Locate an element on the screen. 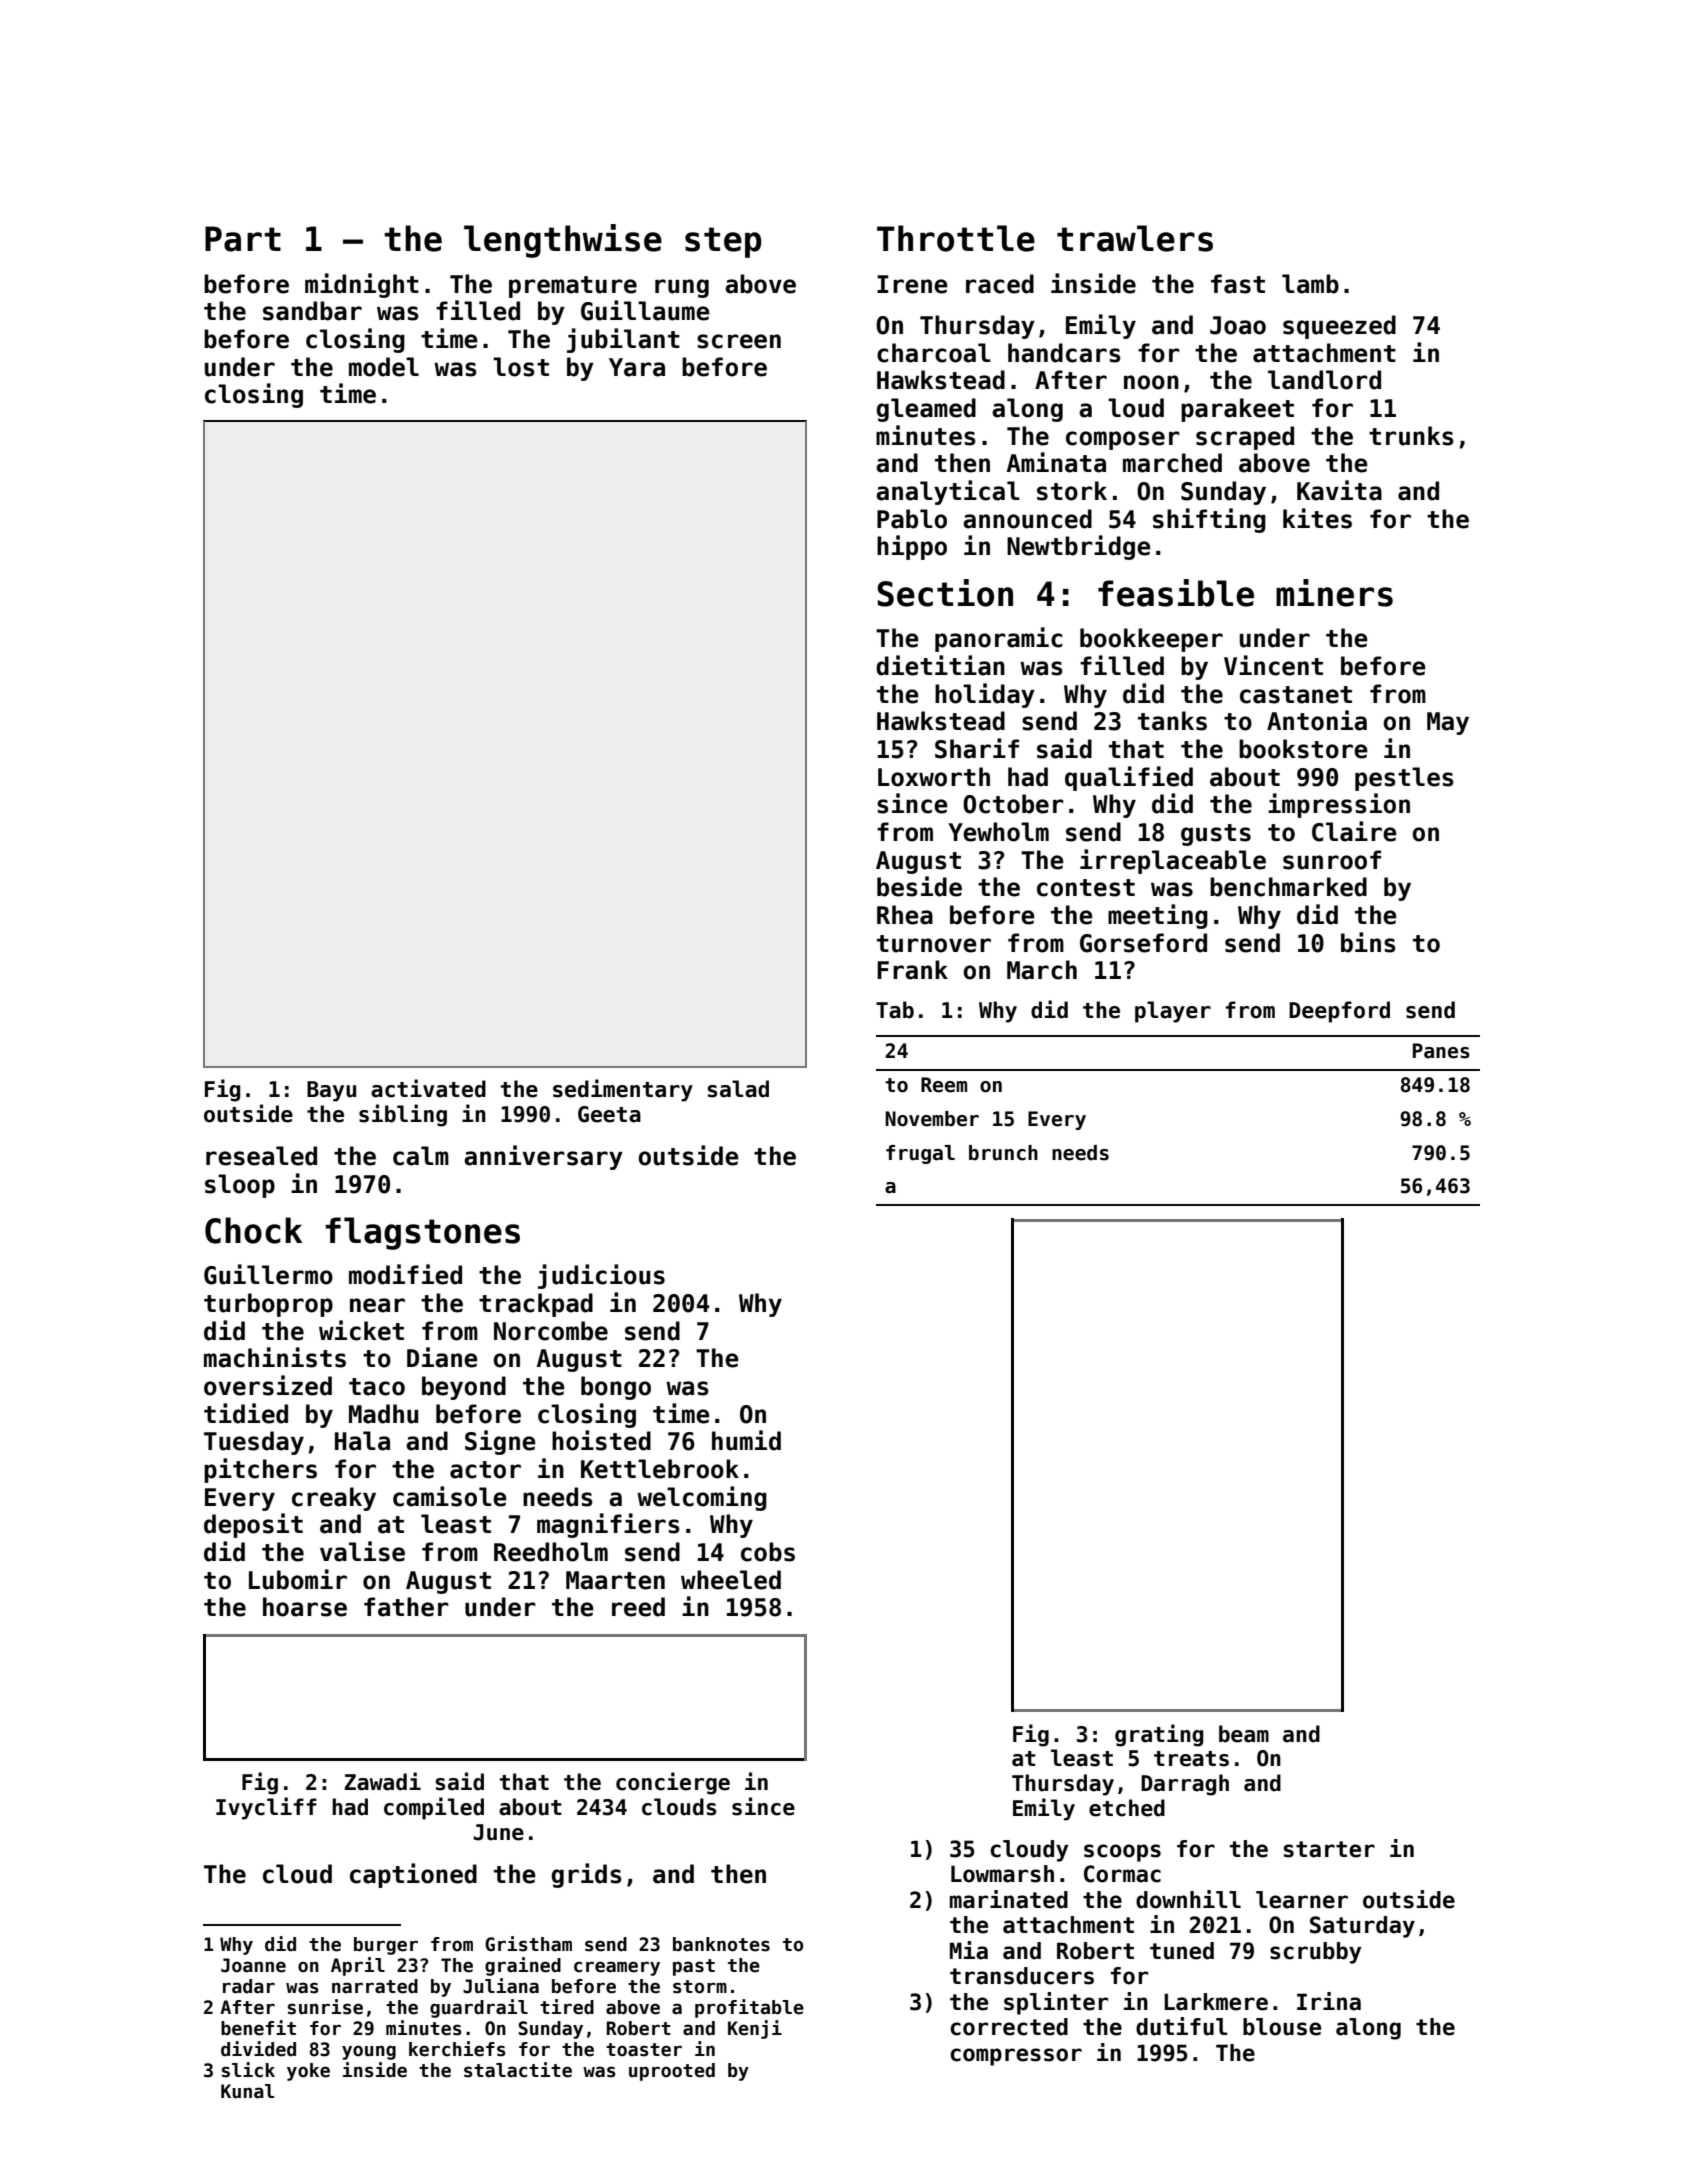  sandbar is located at coordinates (312, 311).
